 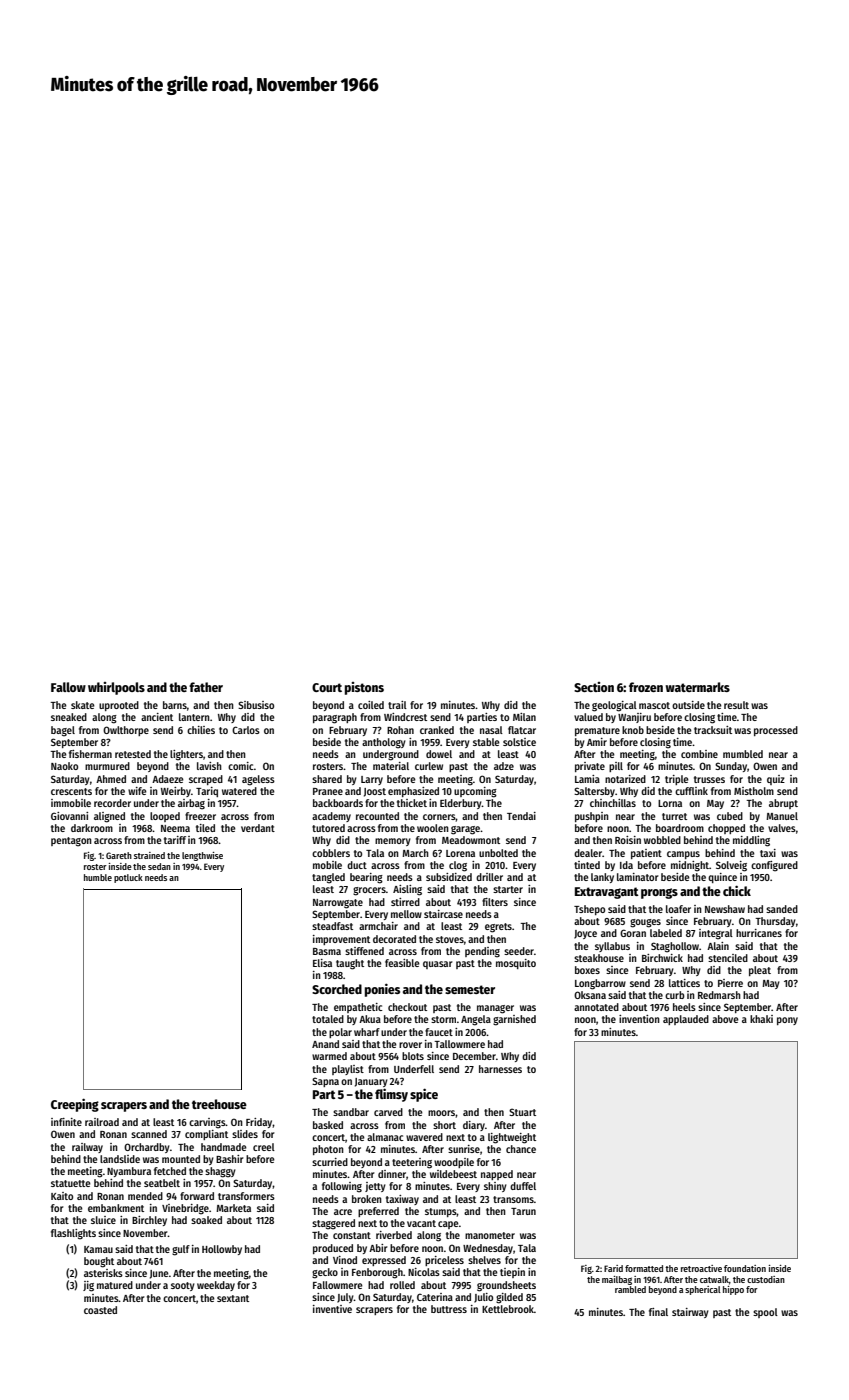 I want to click on inventive, so click(x=332, y=1309).
